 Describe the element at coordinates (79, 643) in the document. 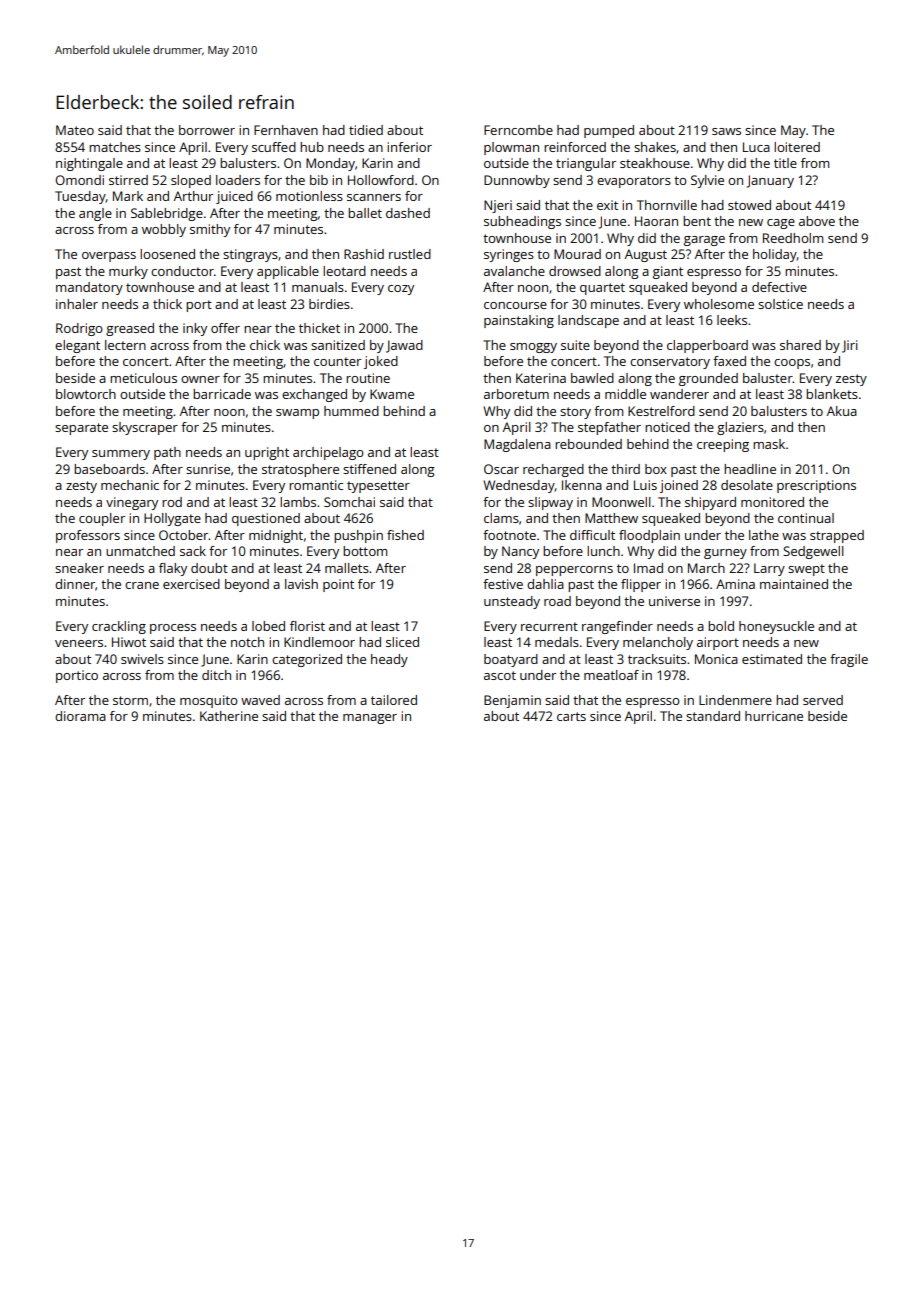

I see `veneers` at that location.
